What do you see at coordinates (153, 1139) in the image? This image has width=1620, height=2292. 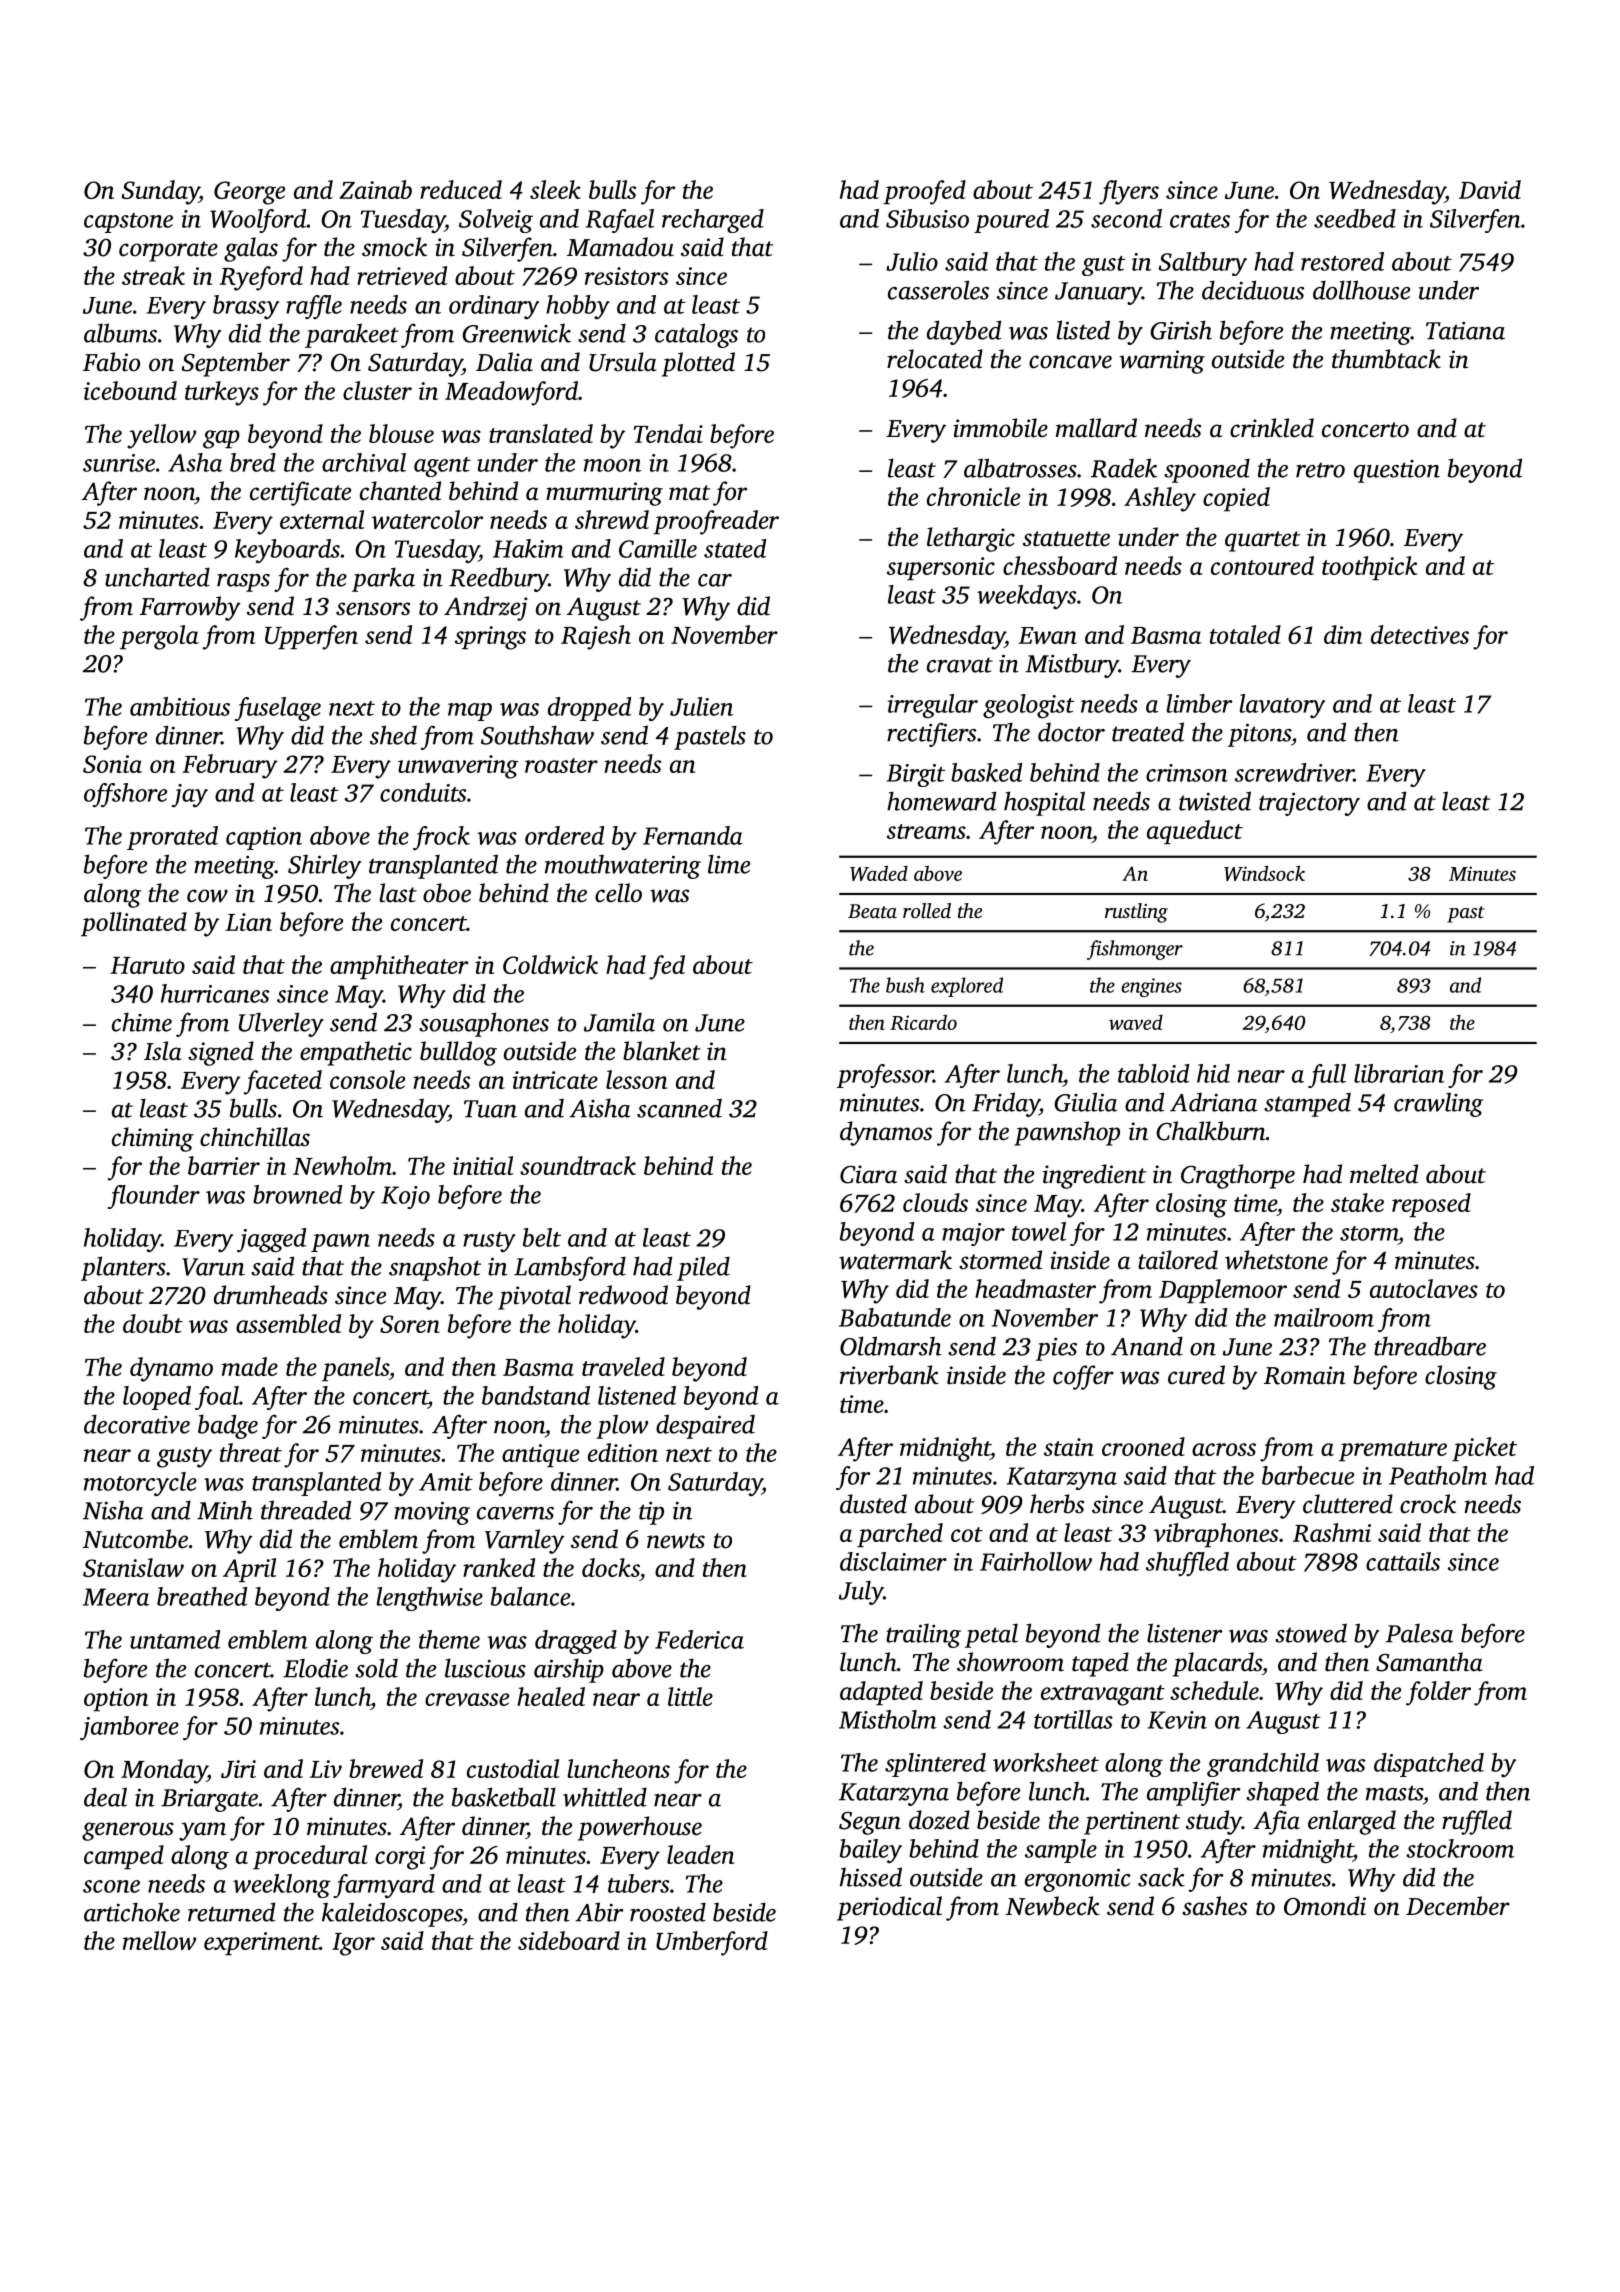 I see `chiming` at bounding box center [153, 1139].
